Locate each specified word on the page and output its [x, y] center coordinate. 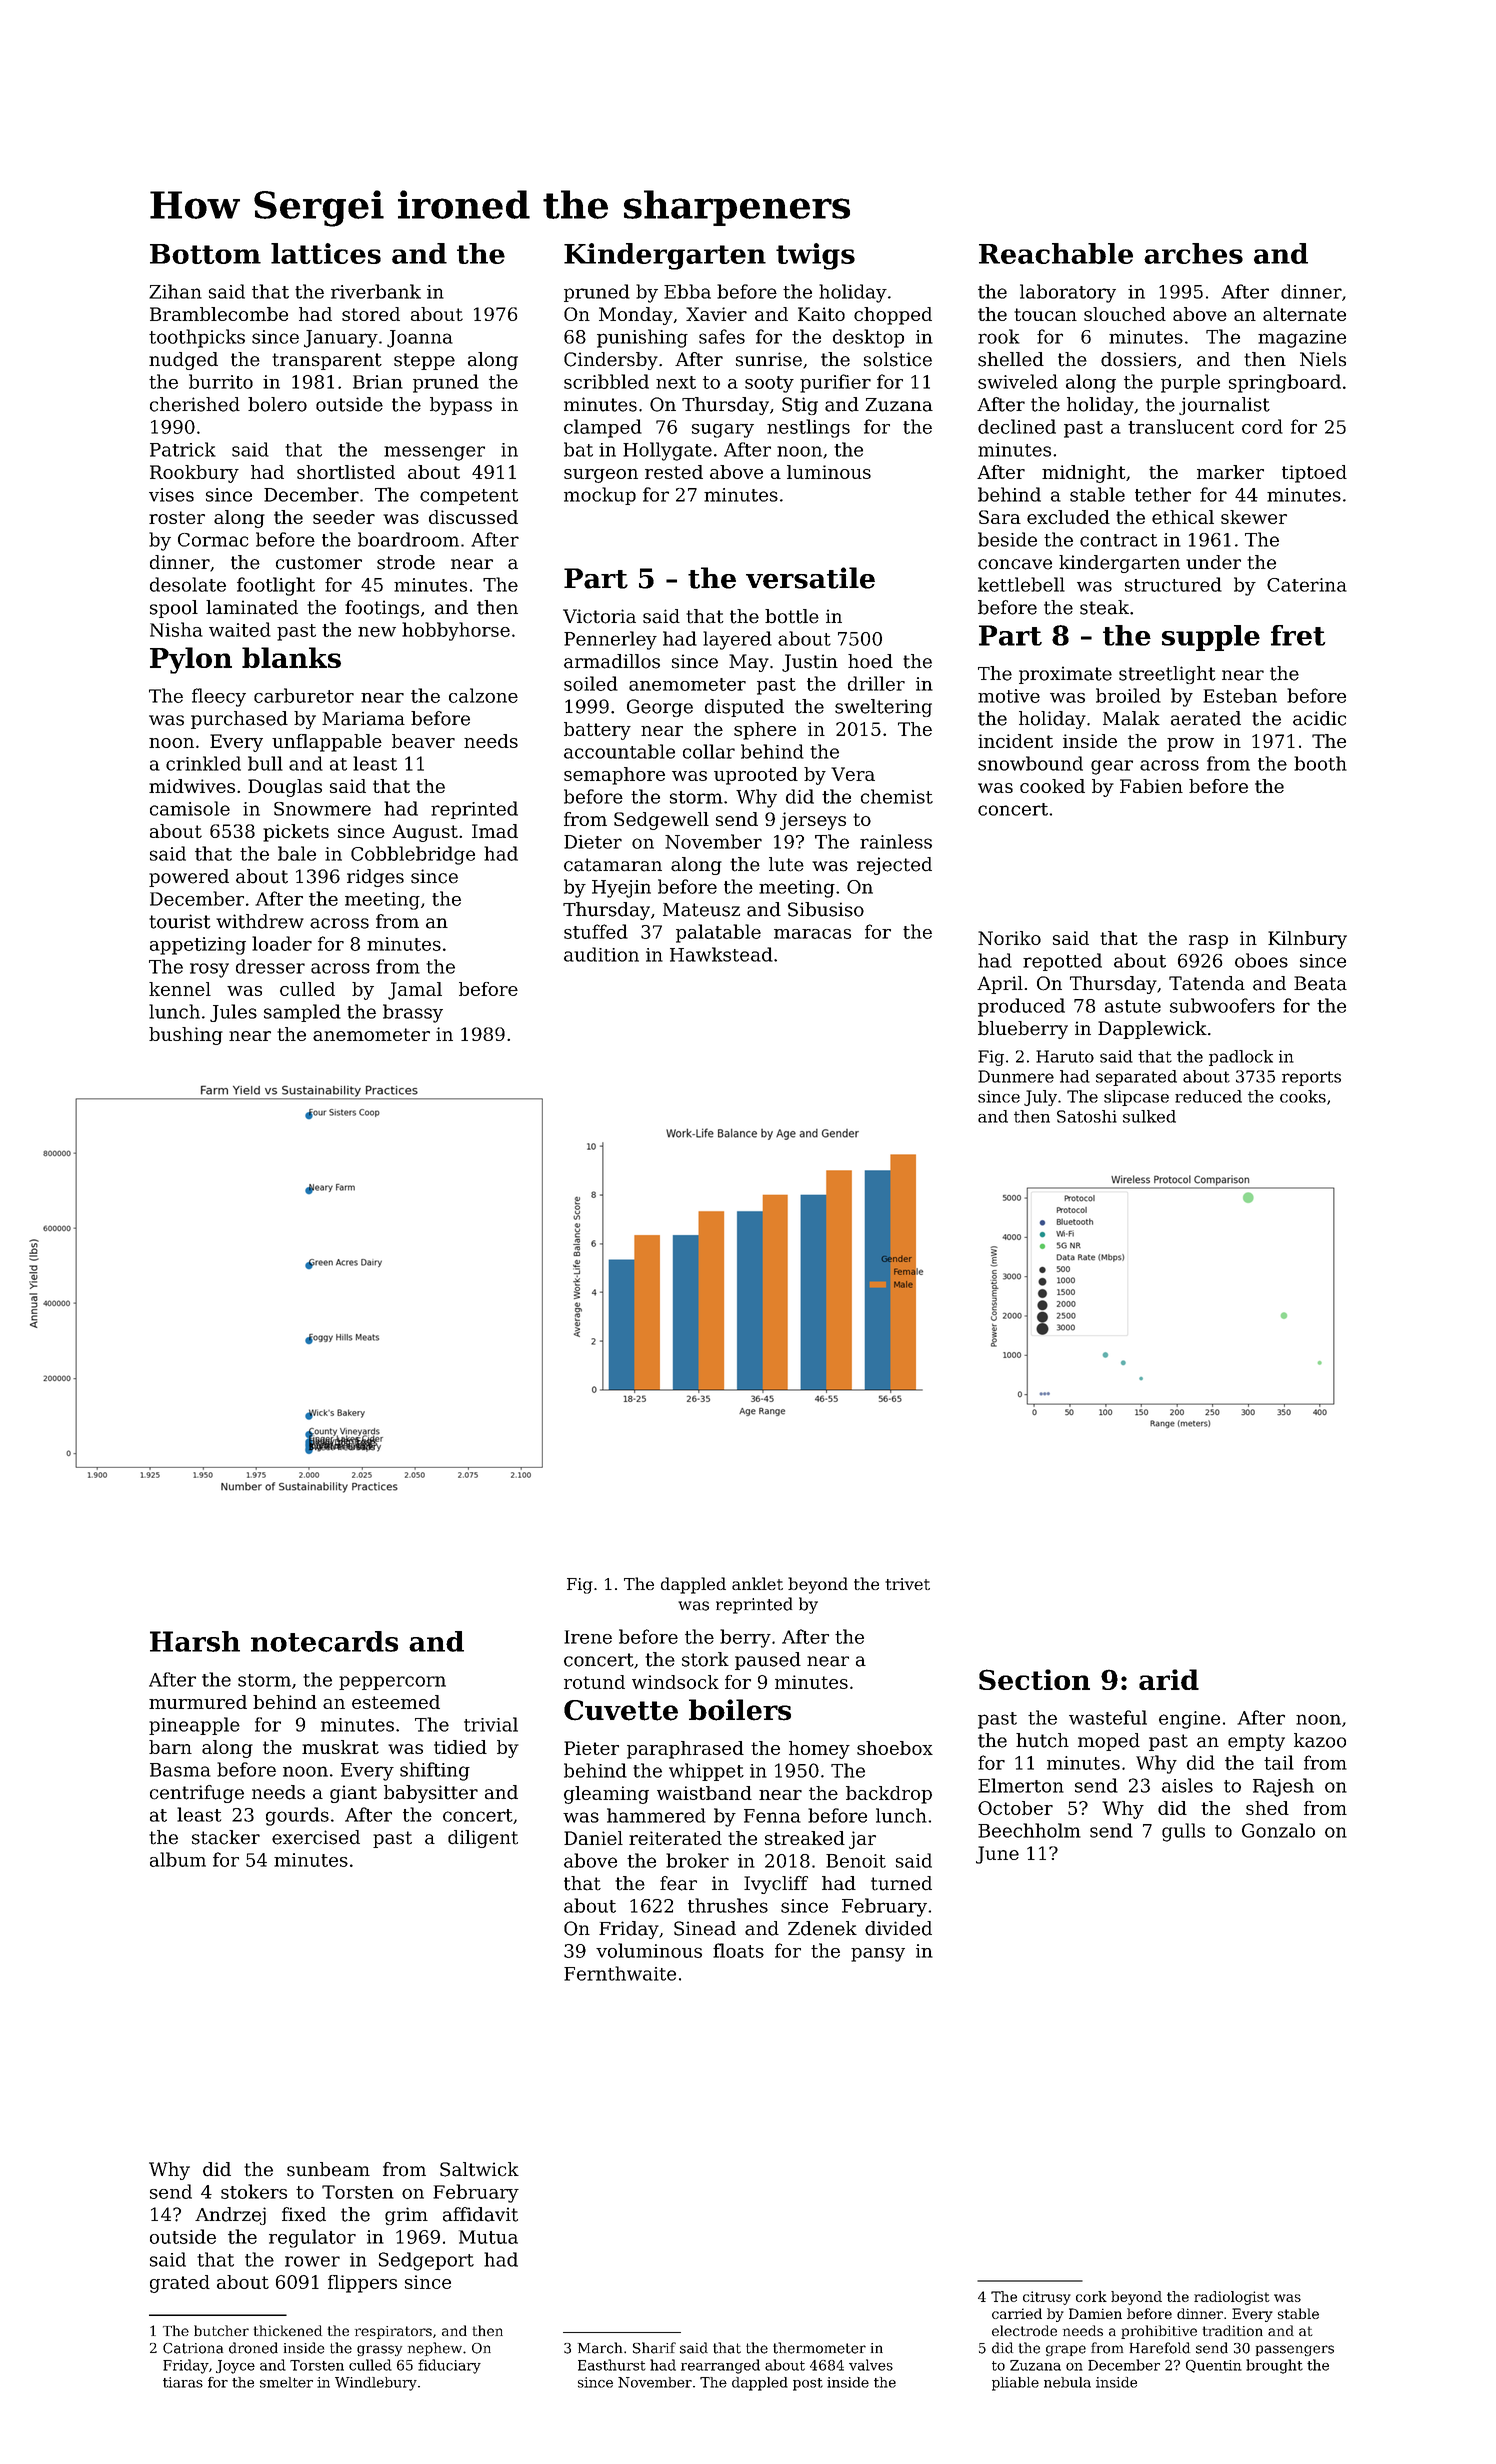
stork [705, 1659]
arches [1193, 253]
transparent [327, 361]
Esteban [1240, 695]
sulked [1149, 1116]
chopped [893, 316]
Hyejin [621, 889]
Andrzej [230, 2216]
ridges [375, 878]
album [178, 1859]
